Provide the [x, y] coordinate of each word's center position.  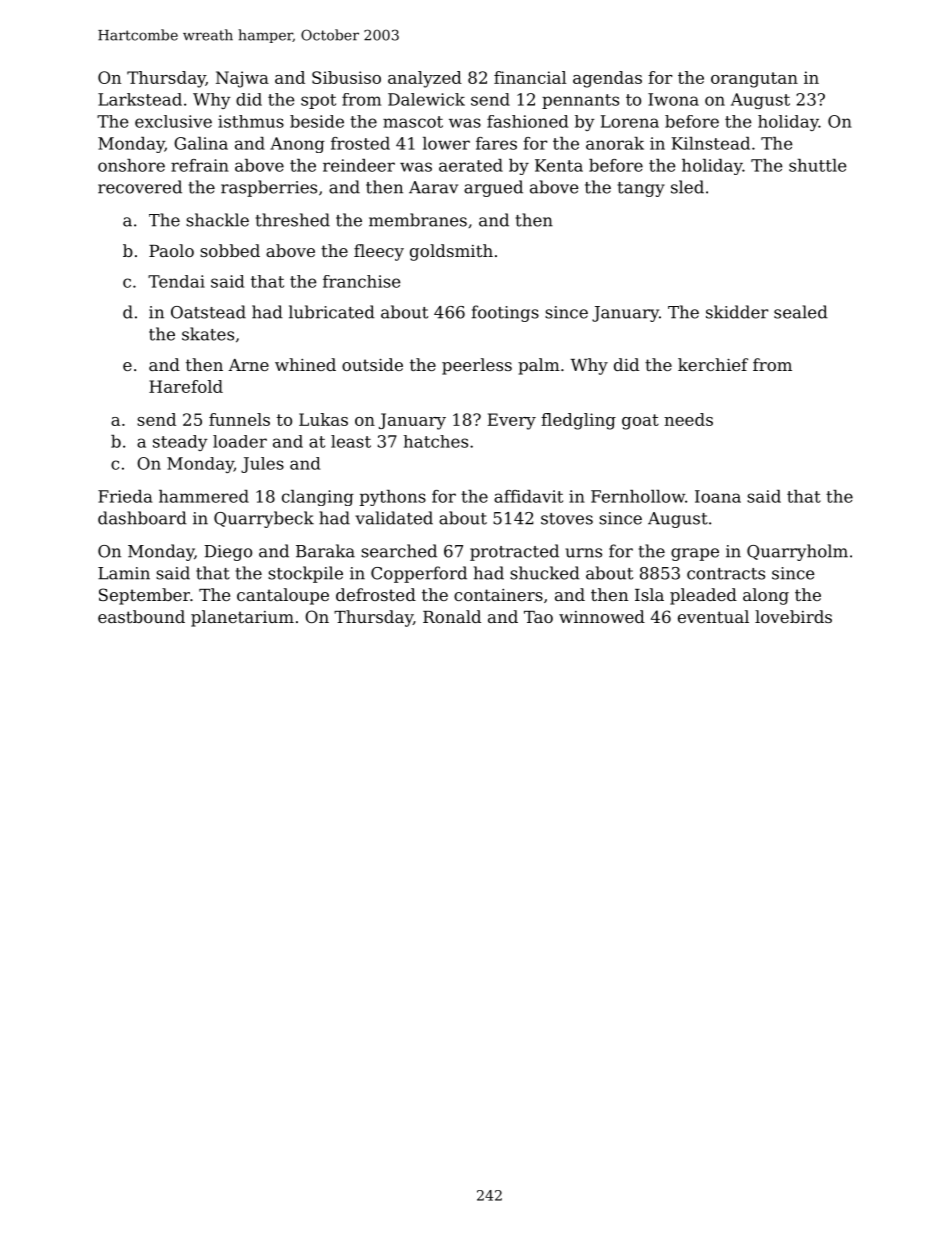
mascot [413, 122]
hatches [435, 441]
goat [640, 422]
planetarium [242, 618]
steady [180, 443]
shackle [217, 220]
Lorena [630, 121]
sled [687, 187]
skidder [737, 312]
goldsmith [451, 252]
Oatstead [208, 312]
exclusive [173, 121]
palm [539, 366]
